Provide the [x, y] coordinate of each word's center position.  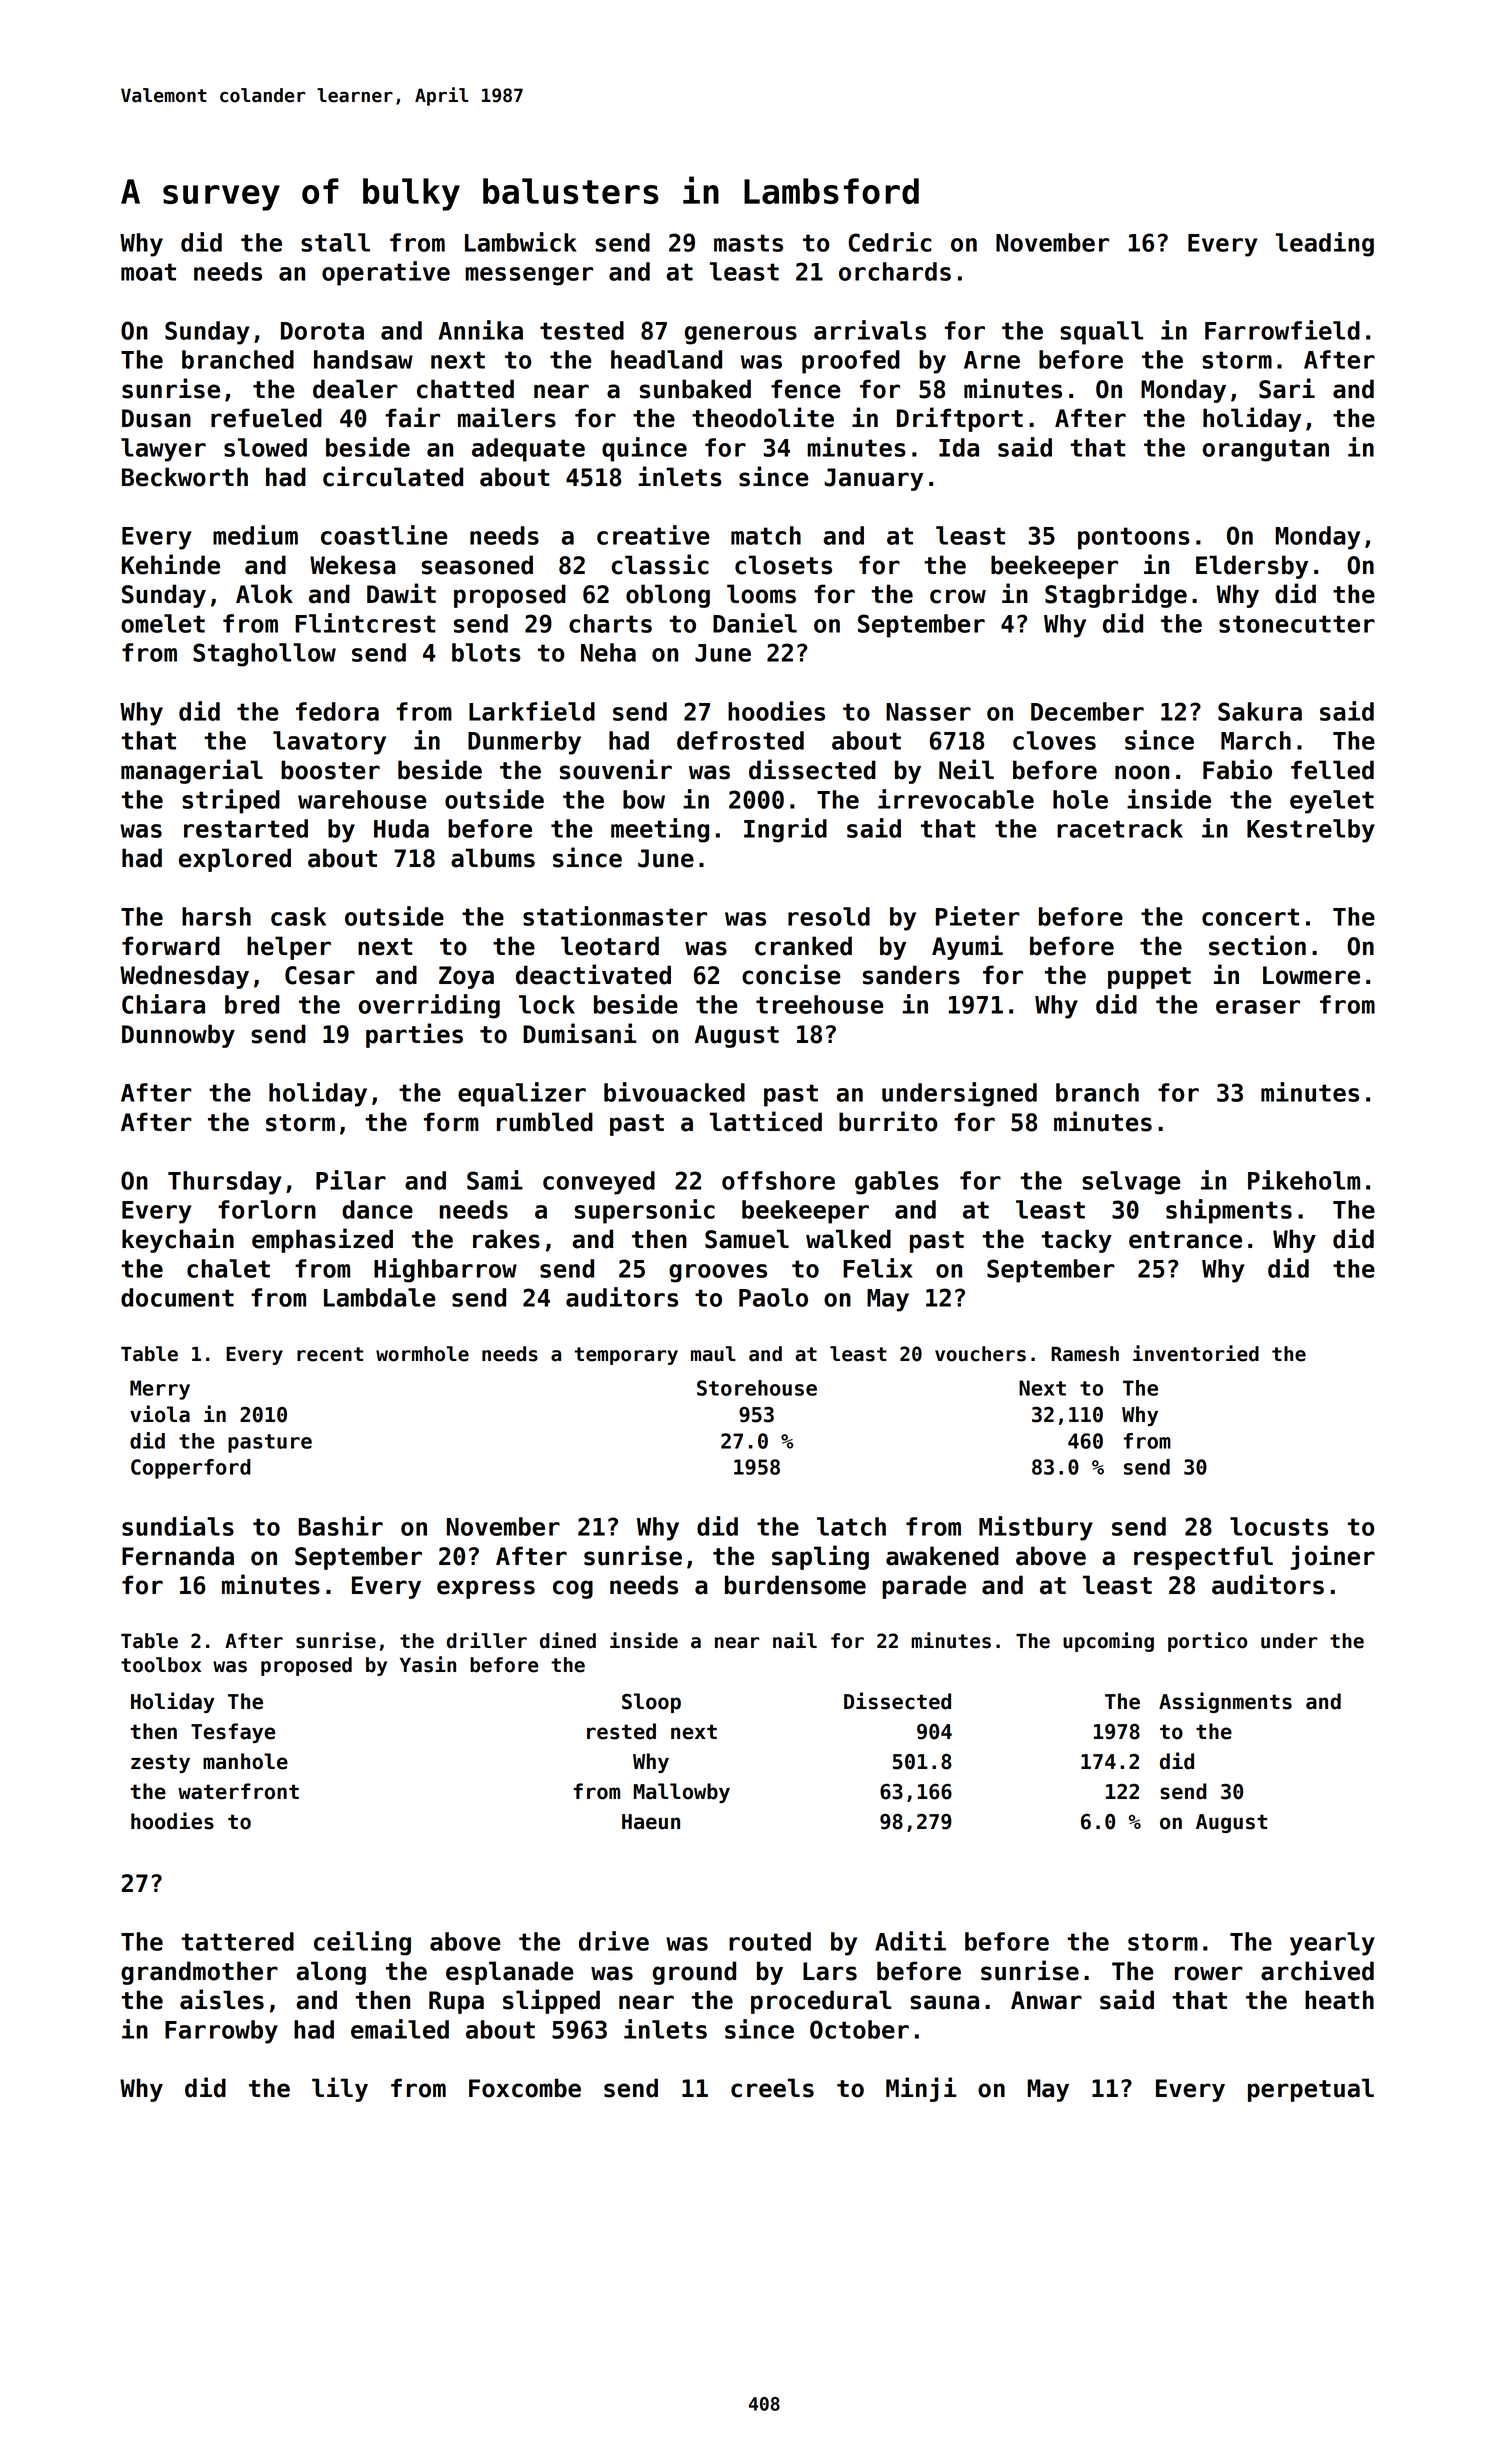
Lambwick [520, 242]
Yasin [428, 1664]
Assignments [1225, 1702]
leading [1325, 244]
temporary [626, 1356]
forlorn [267, 1209]
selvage [1131, 1183]
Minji [921, 2089]
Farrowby [221, 2032]
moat [148, 272]
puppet [1149, 978]
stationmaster [615, 916]
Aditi [910, 1941]
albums [493, 858]
